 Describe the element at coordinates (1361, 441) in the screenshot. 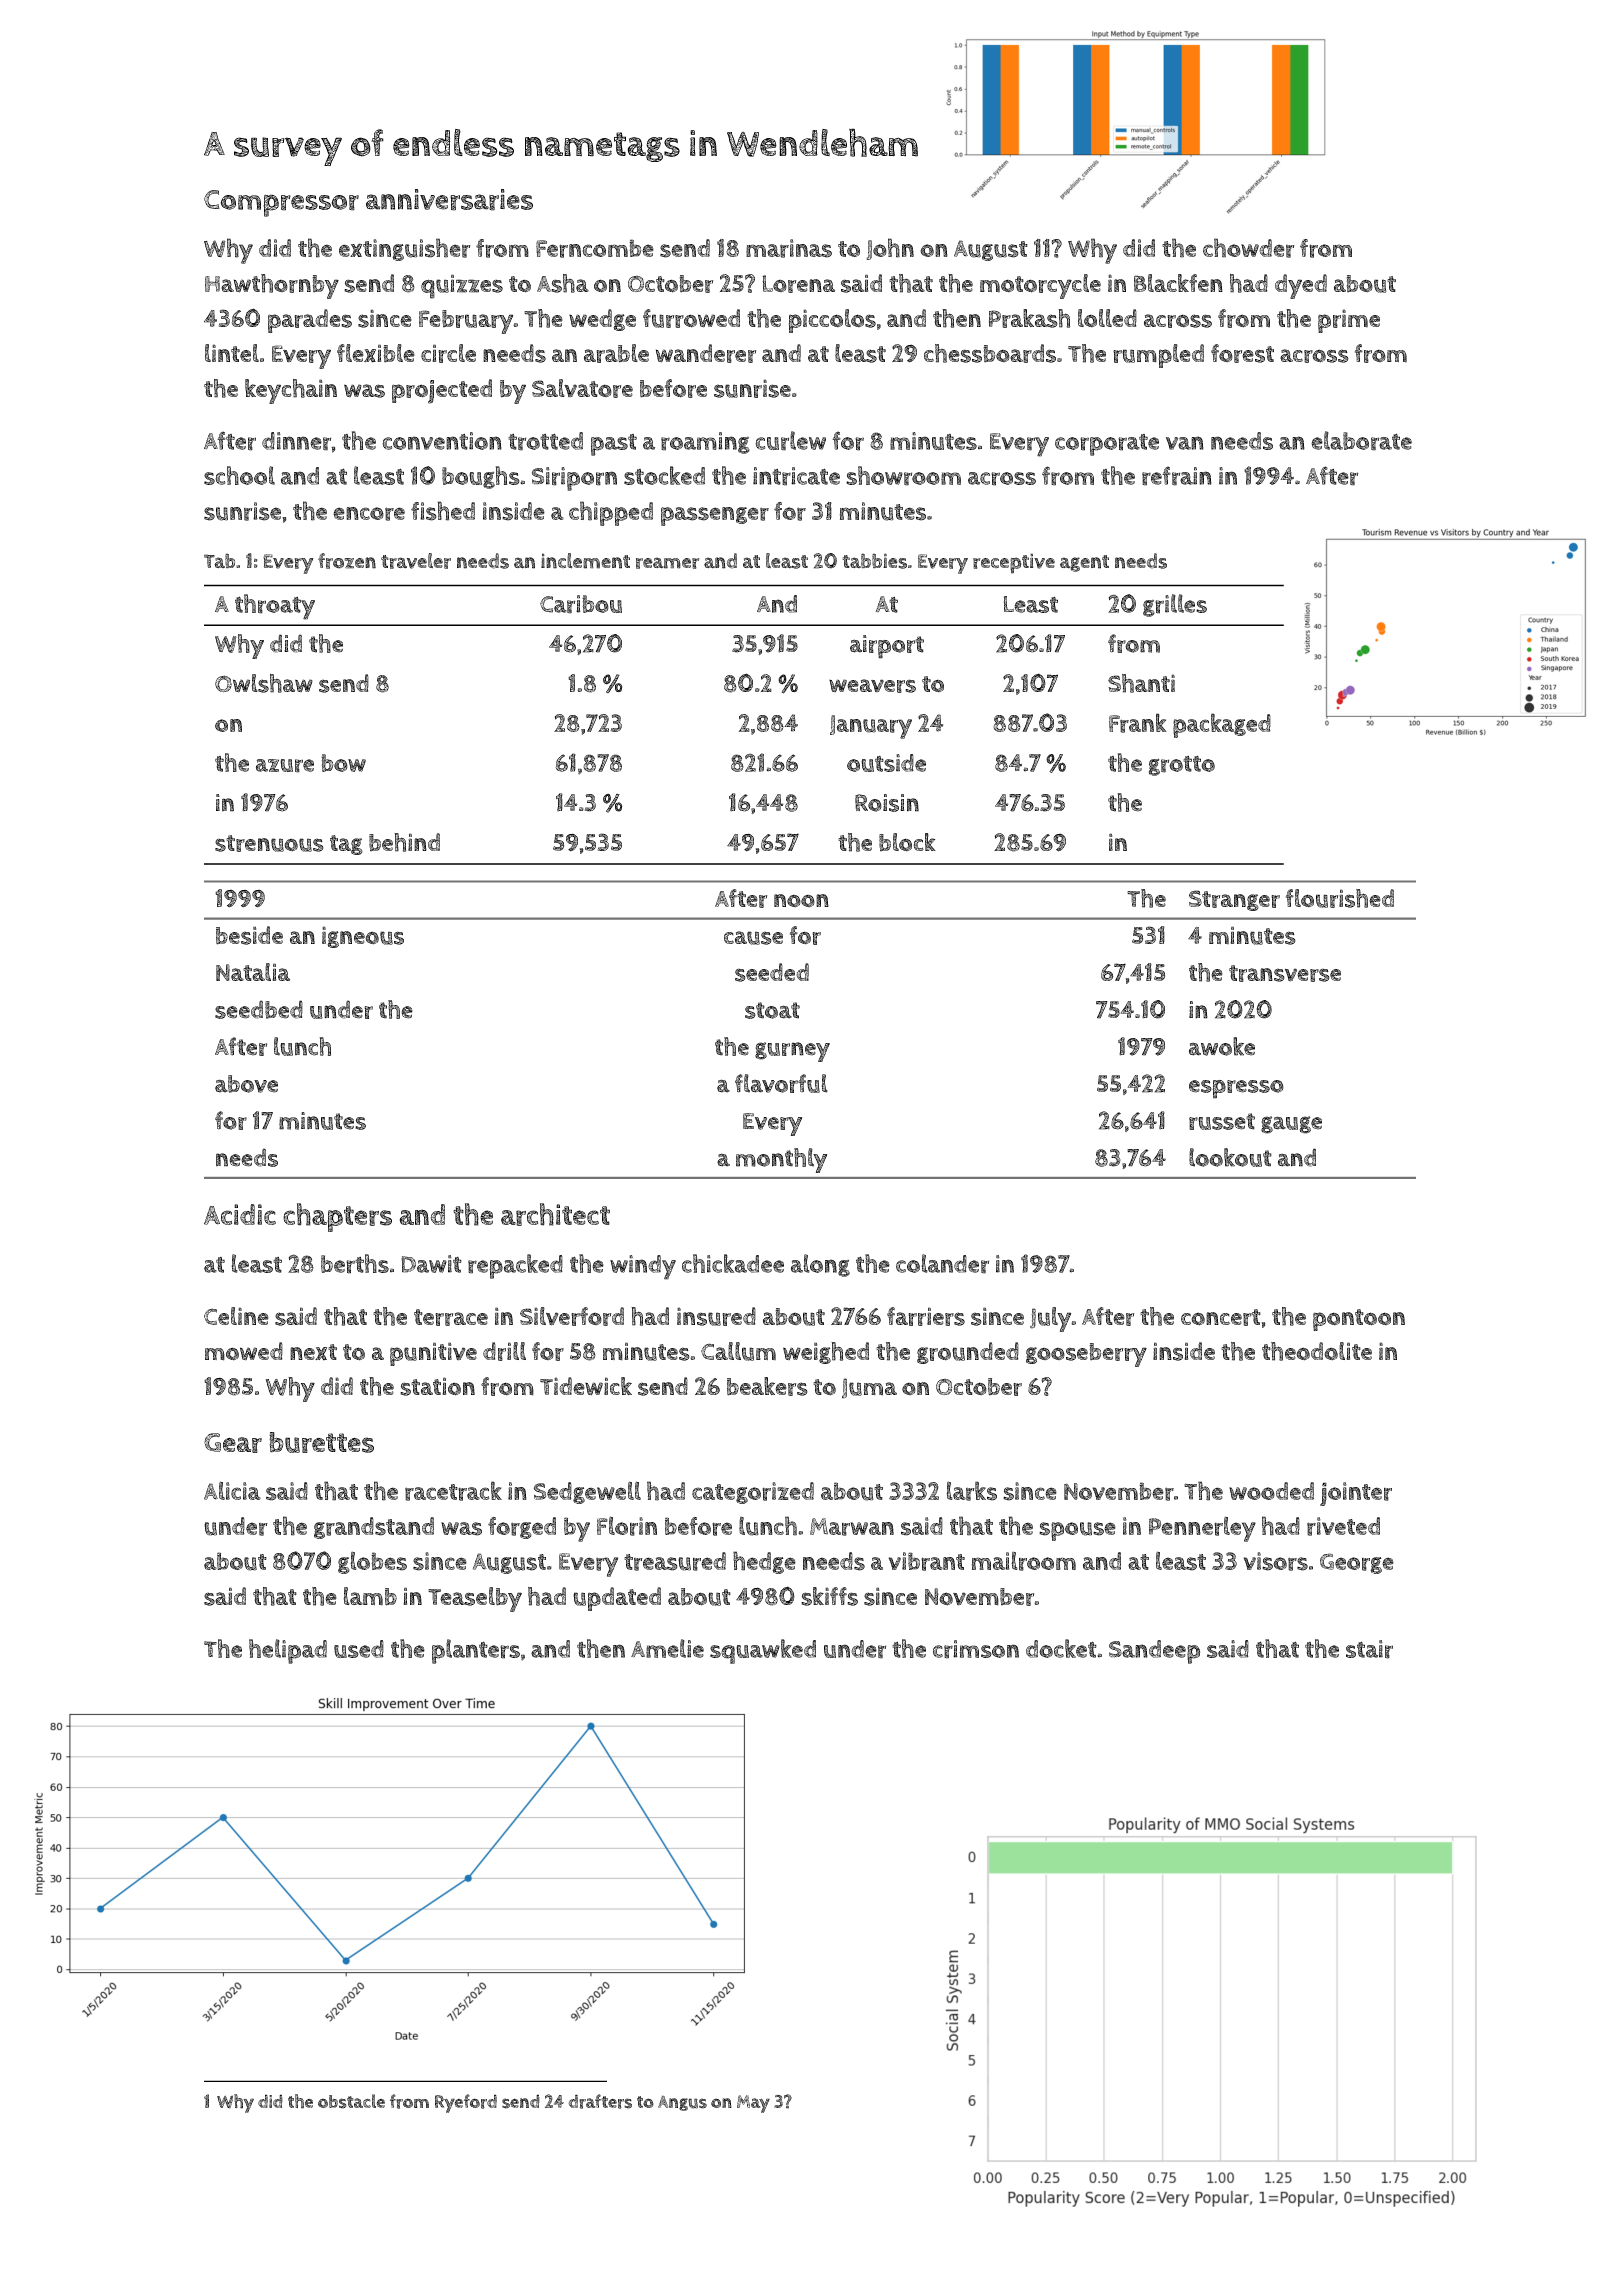

I see `elaborate` at that location.
